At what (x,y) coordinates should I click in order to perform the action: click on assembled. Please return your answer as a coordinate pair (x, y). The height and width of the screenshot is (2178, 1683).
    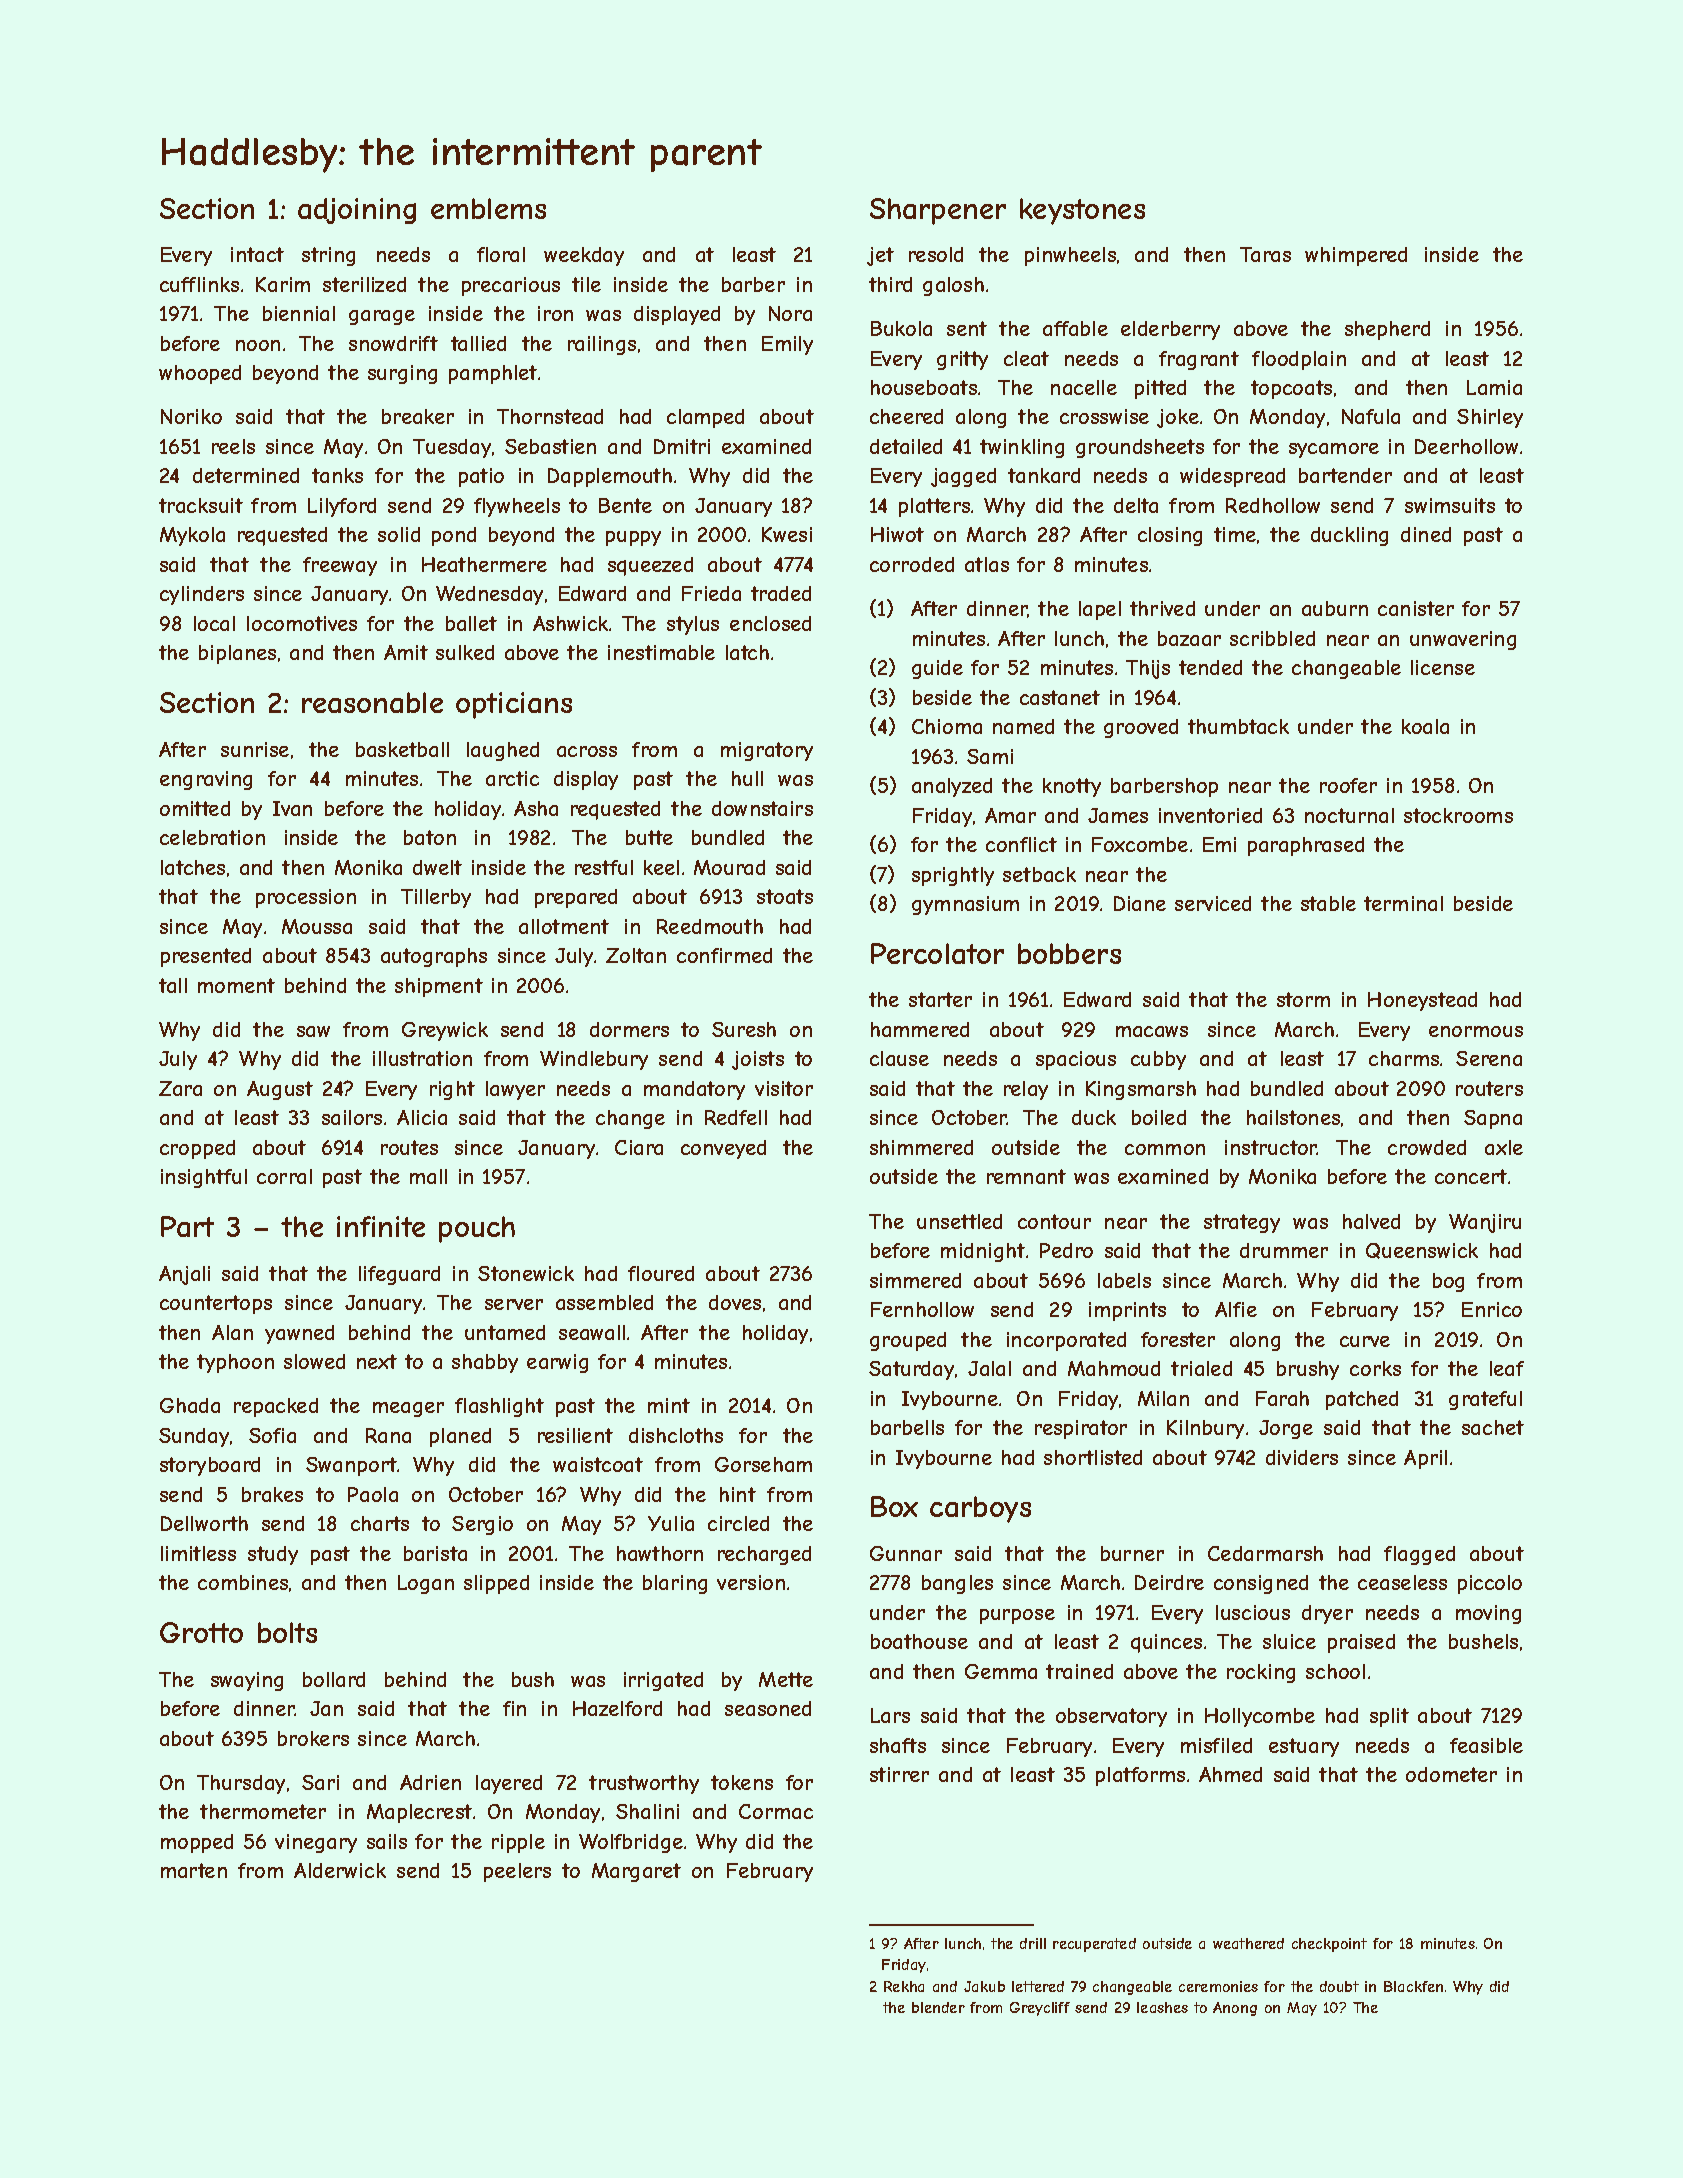
    Looking at the image, I should click on (604, 1302).
